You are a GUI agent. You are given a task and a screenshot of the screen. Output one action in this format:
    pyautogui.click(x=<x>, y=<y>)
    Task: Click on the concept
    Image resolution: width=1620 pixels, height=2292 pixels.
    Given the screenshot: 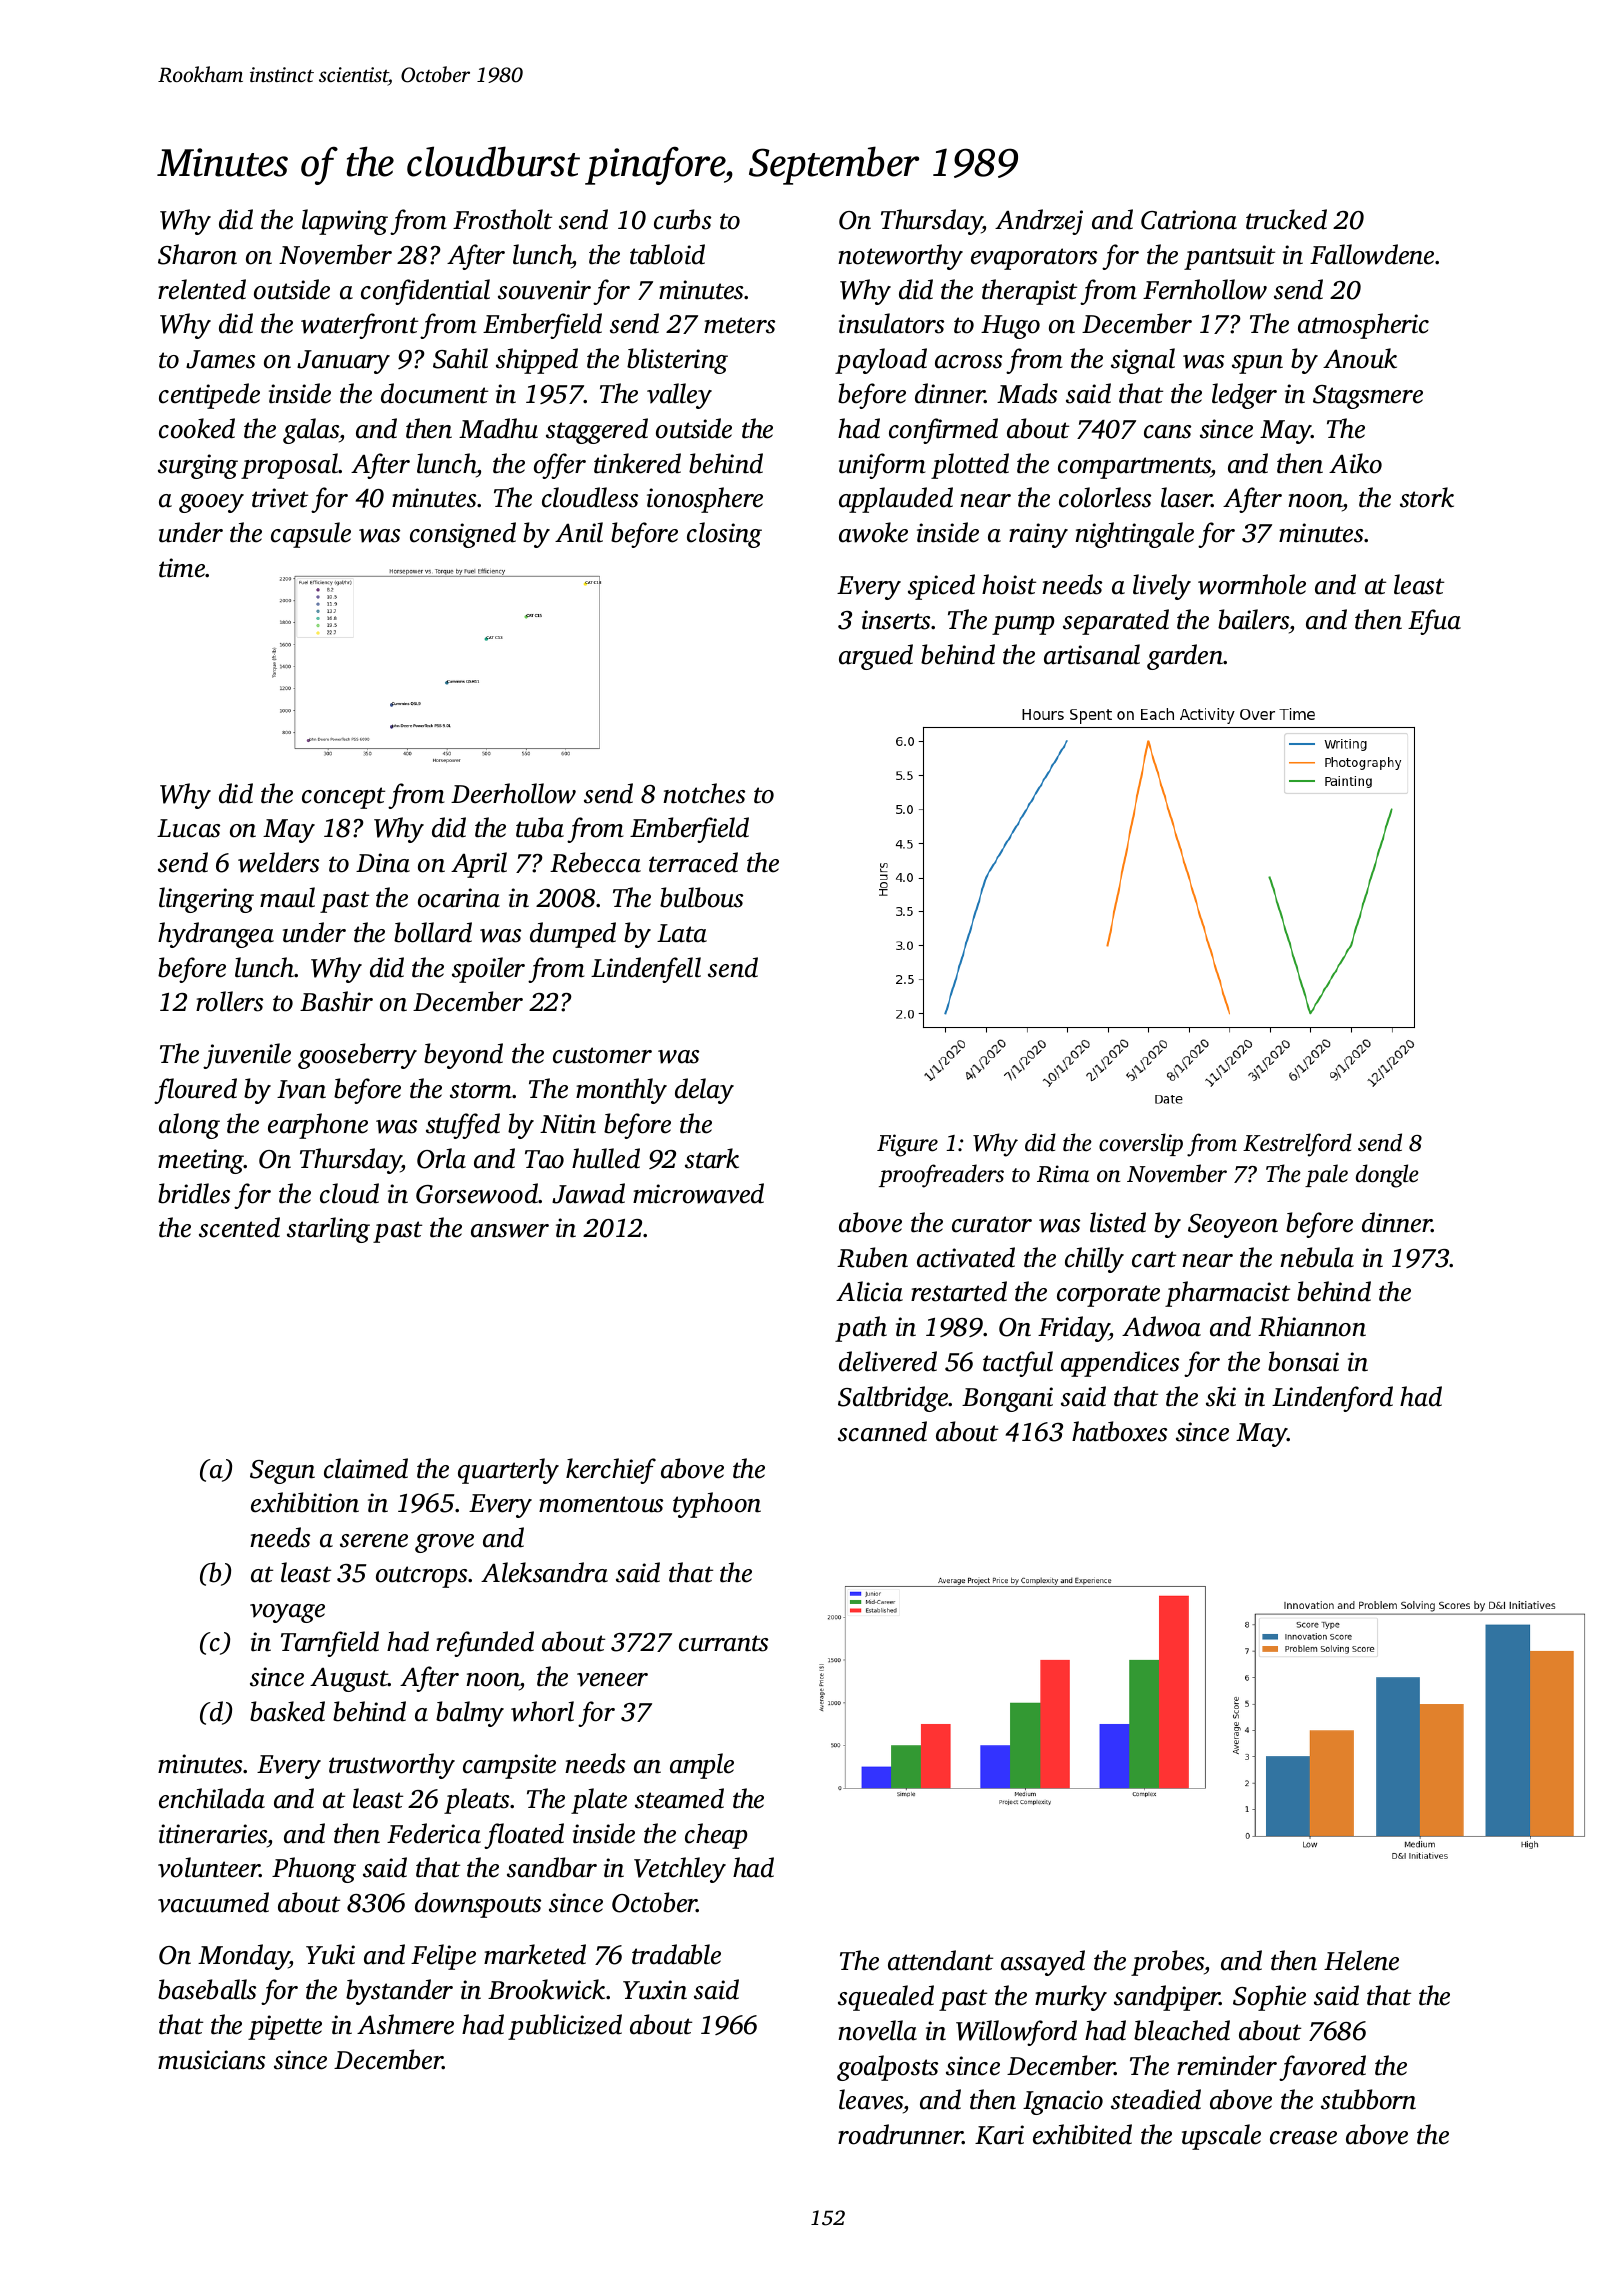 What is the action you would take?
    pyautogui.click(x=343, y=798)
